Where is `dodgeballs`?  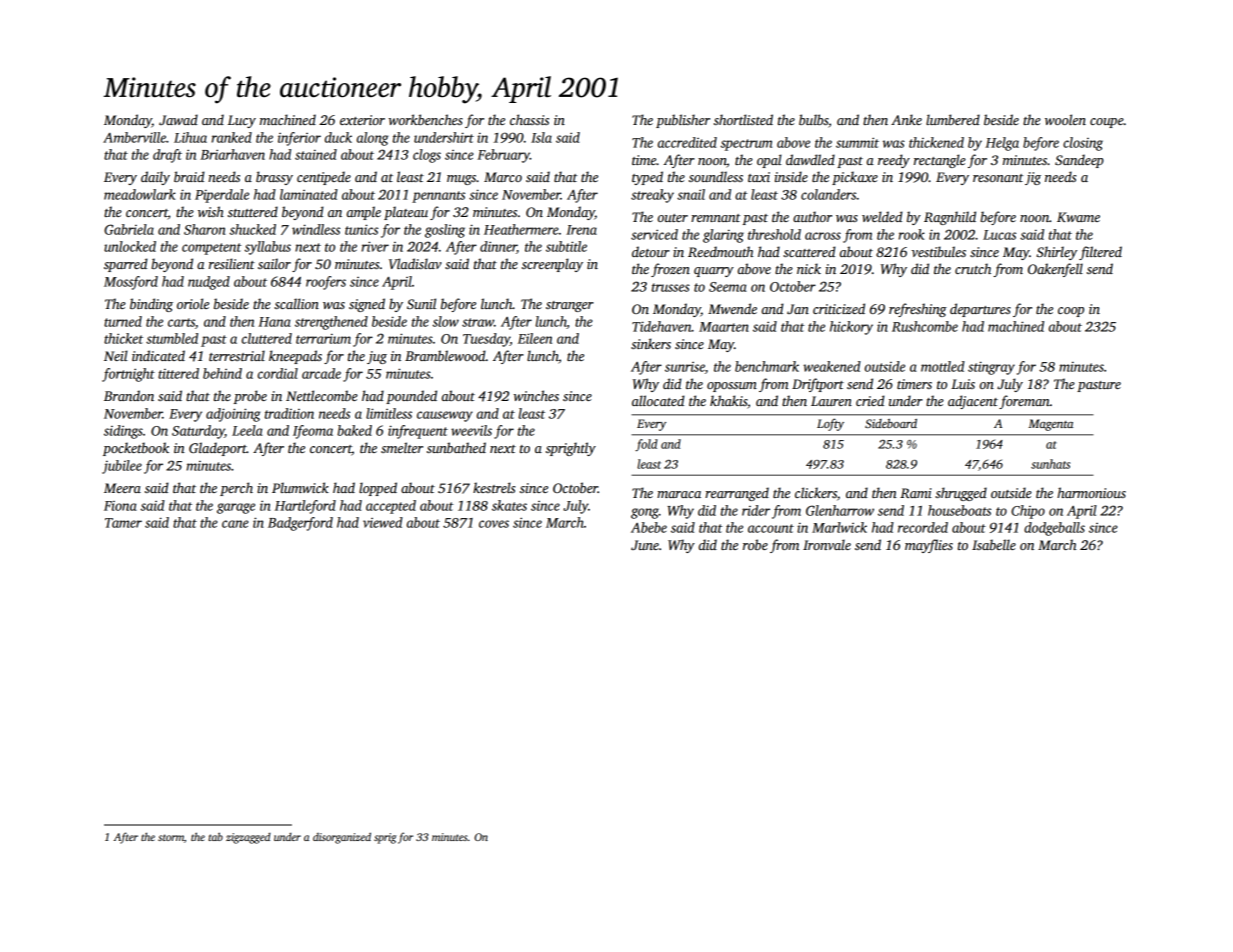 dodgeballs is located at coordinates (1054, 529).
